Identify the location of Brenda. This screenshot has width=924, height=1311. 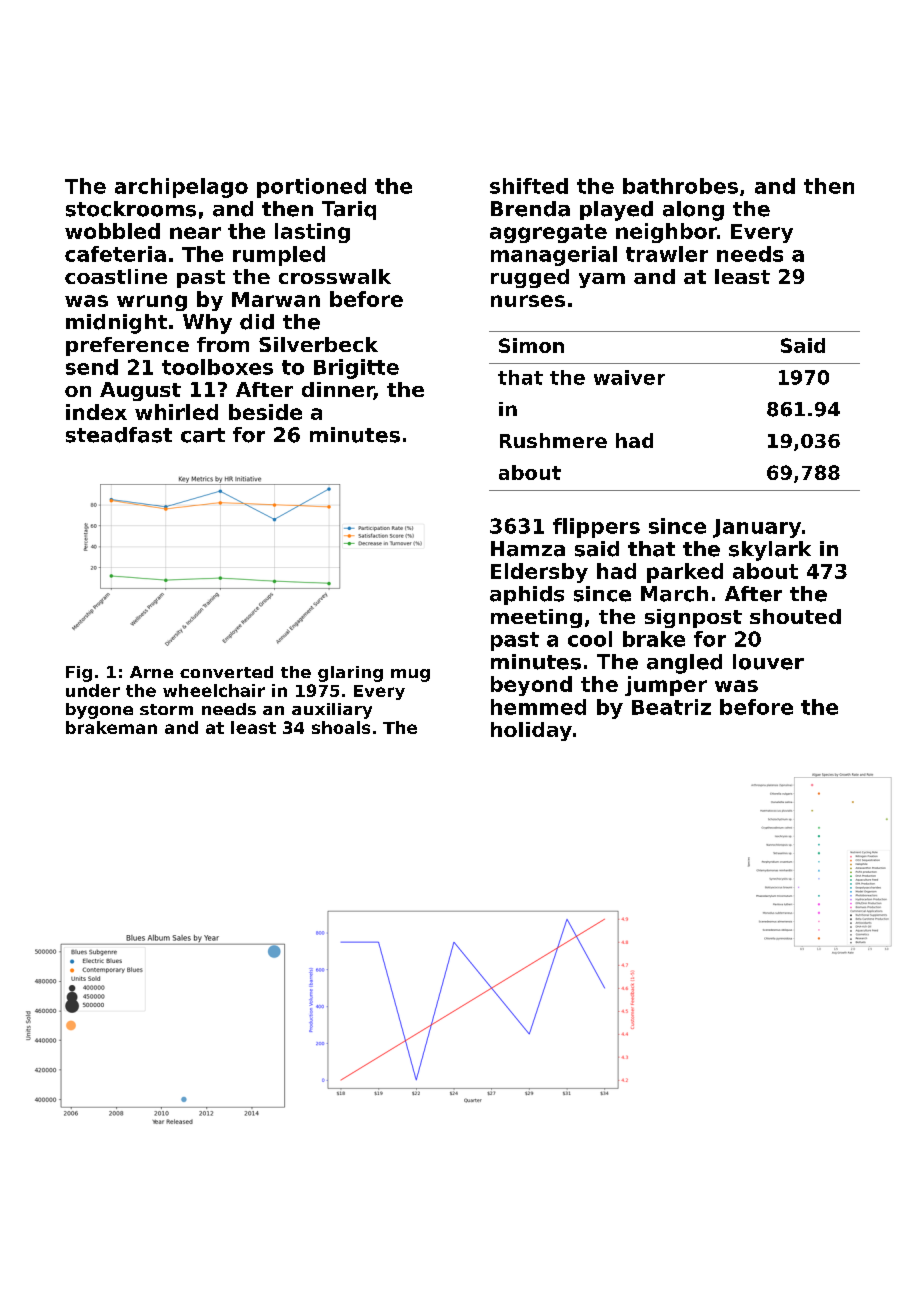
(530, 209).
